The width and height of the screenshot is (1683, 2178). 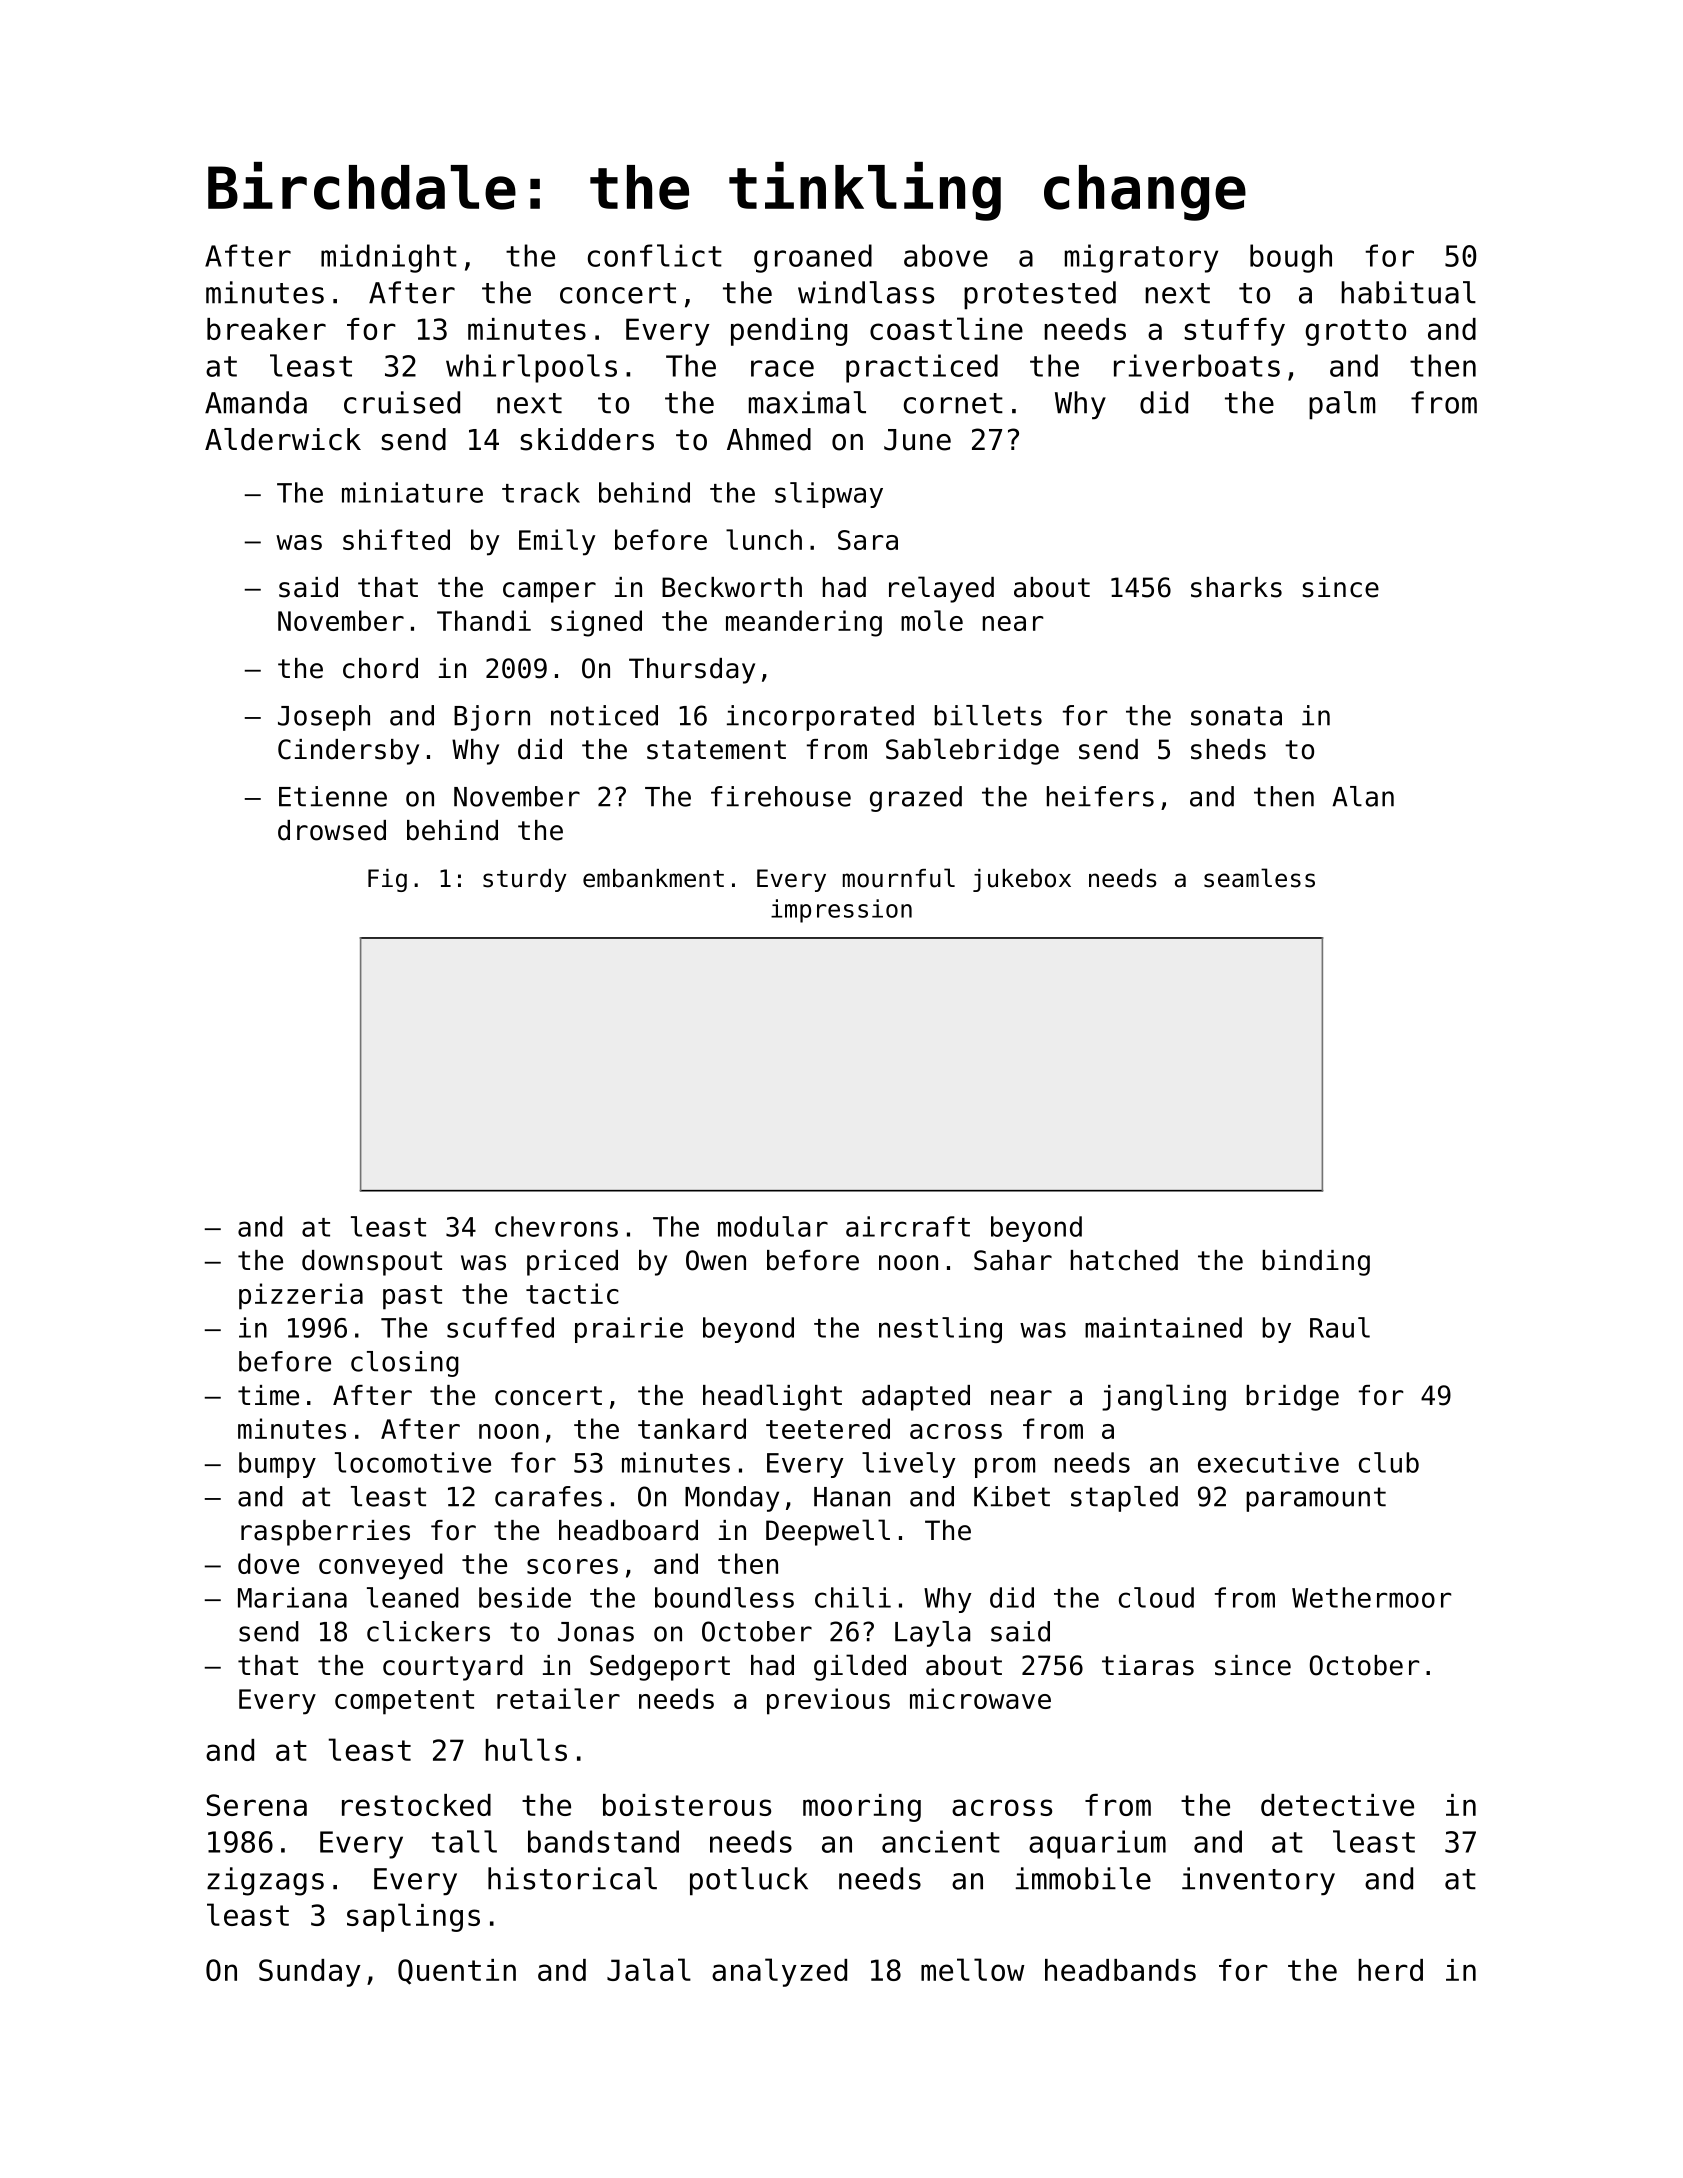 What do you see at coordinates (1363, 796) in the screenshot?
I see `Alan` at bounding box center [1363, 796].
